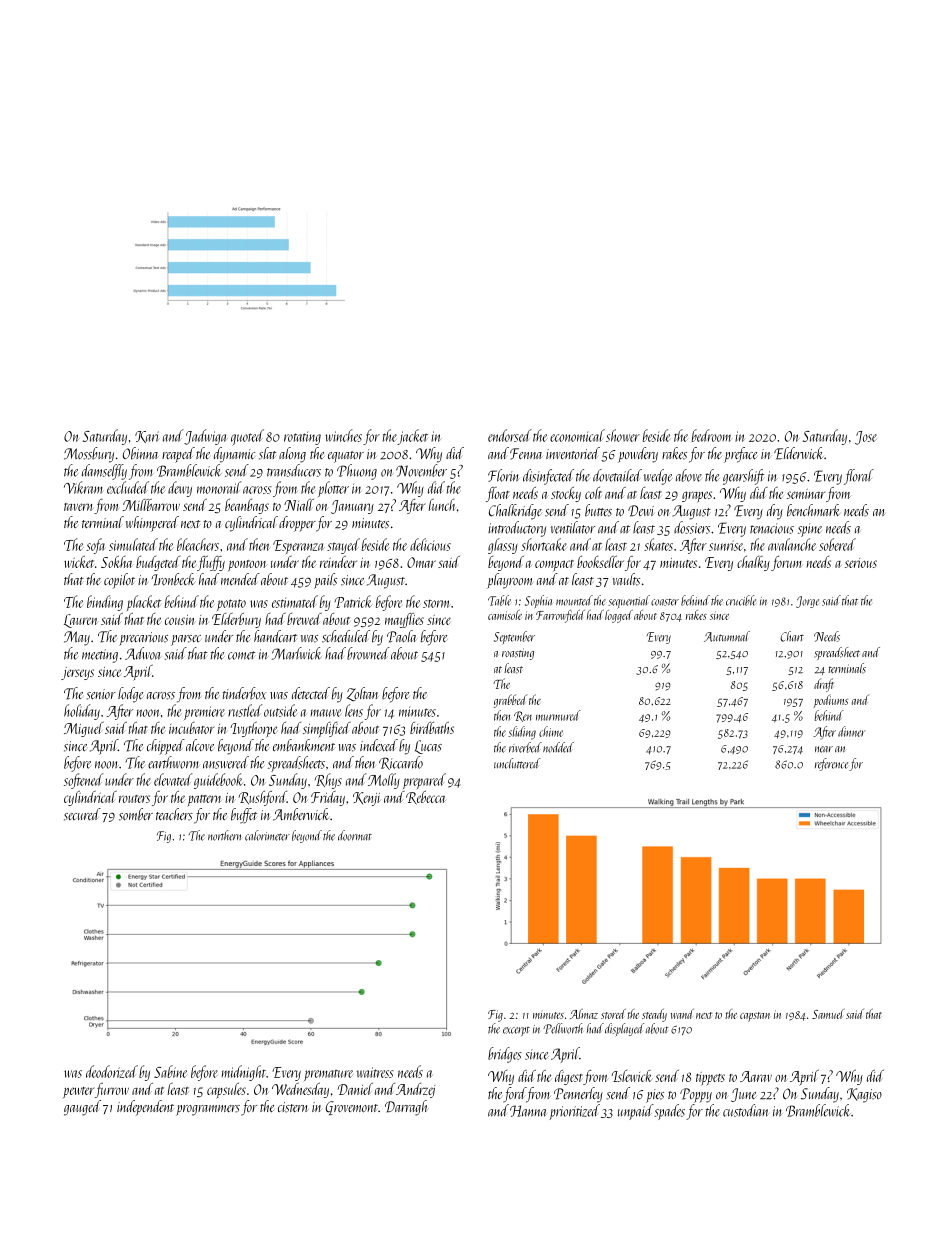 The image size is (952, 1233). I want to click on stocky, so click(566, 494).
